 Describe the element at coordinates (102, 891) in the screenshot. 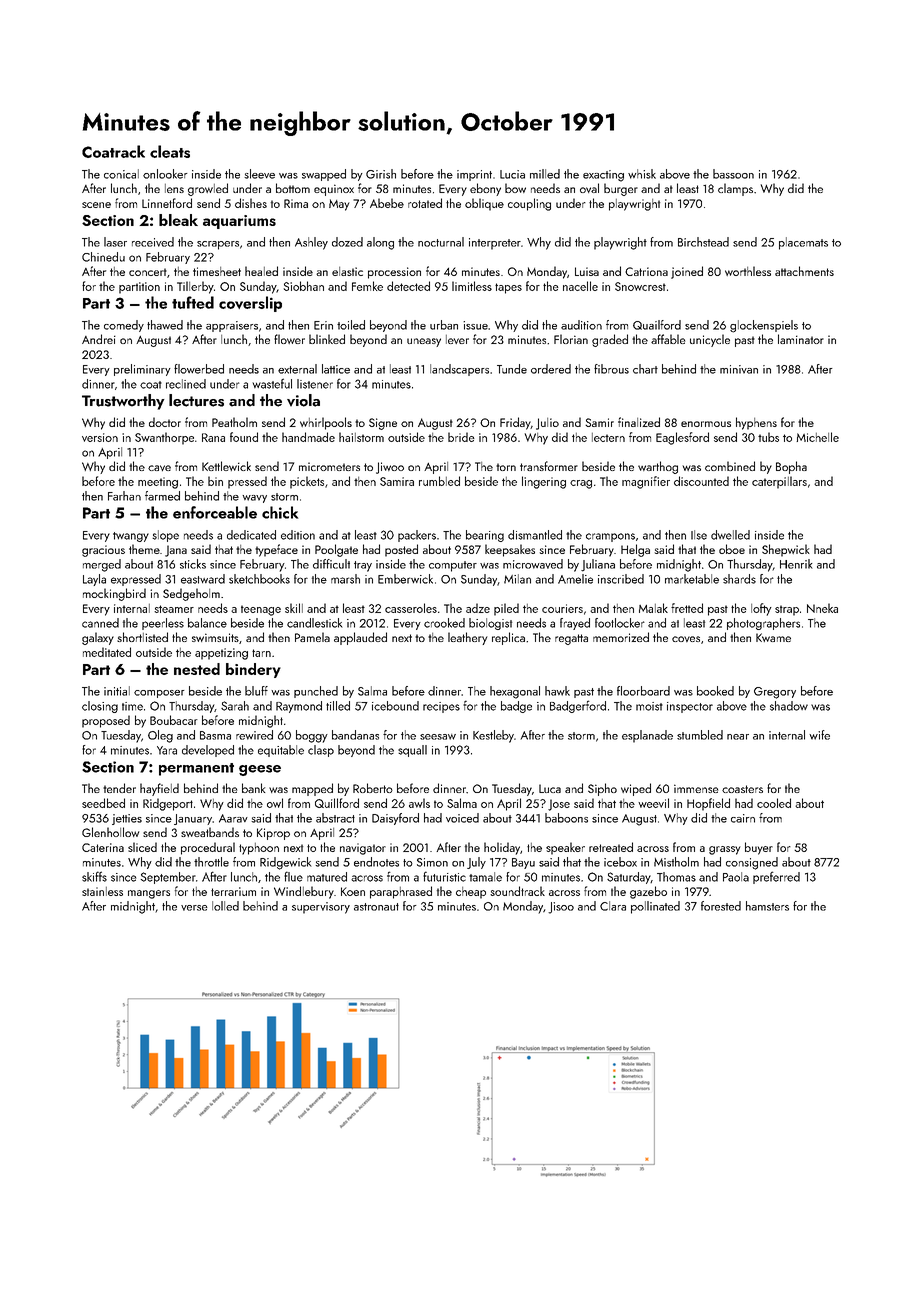

I see `stainless` at that location.
